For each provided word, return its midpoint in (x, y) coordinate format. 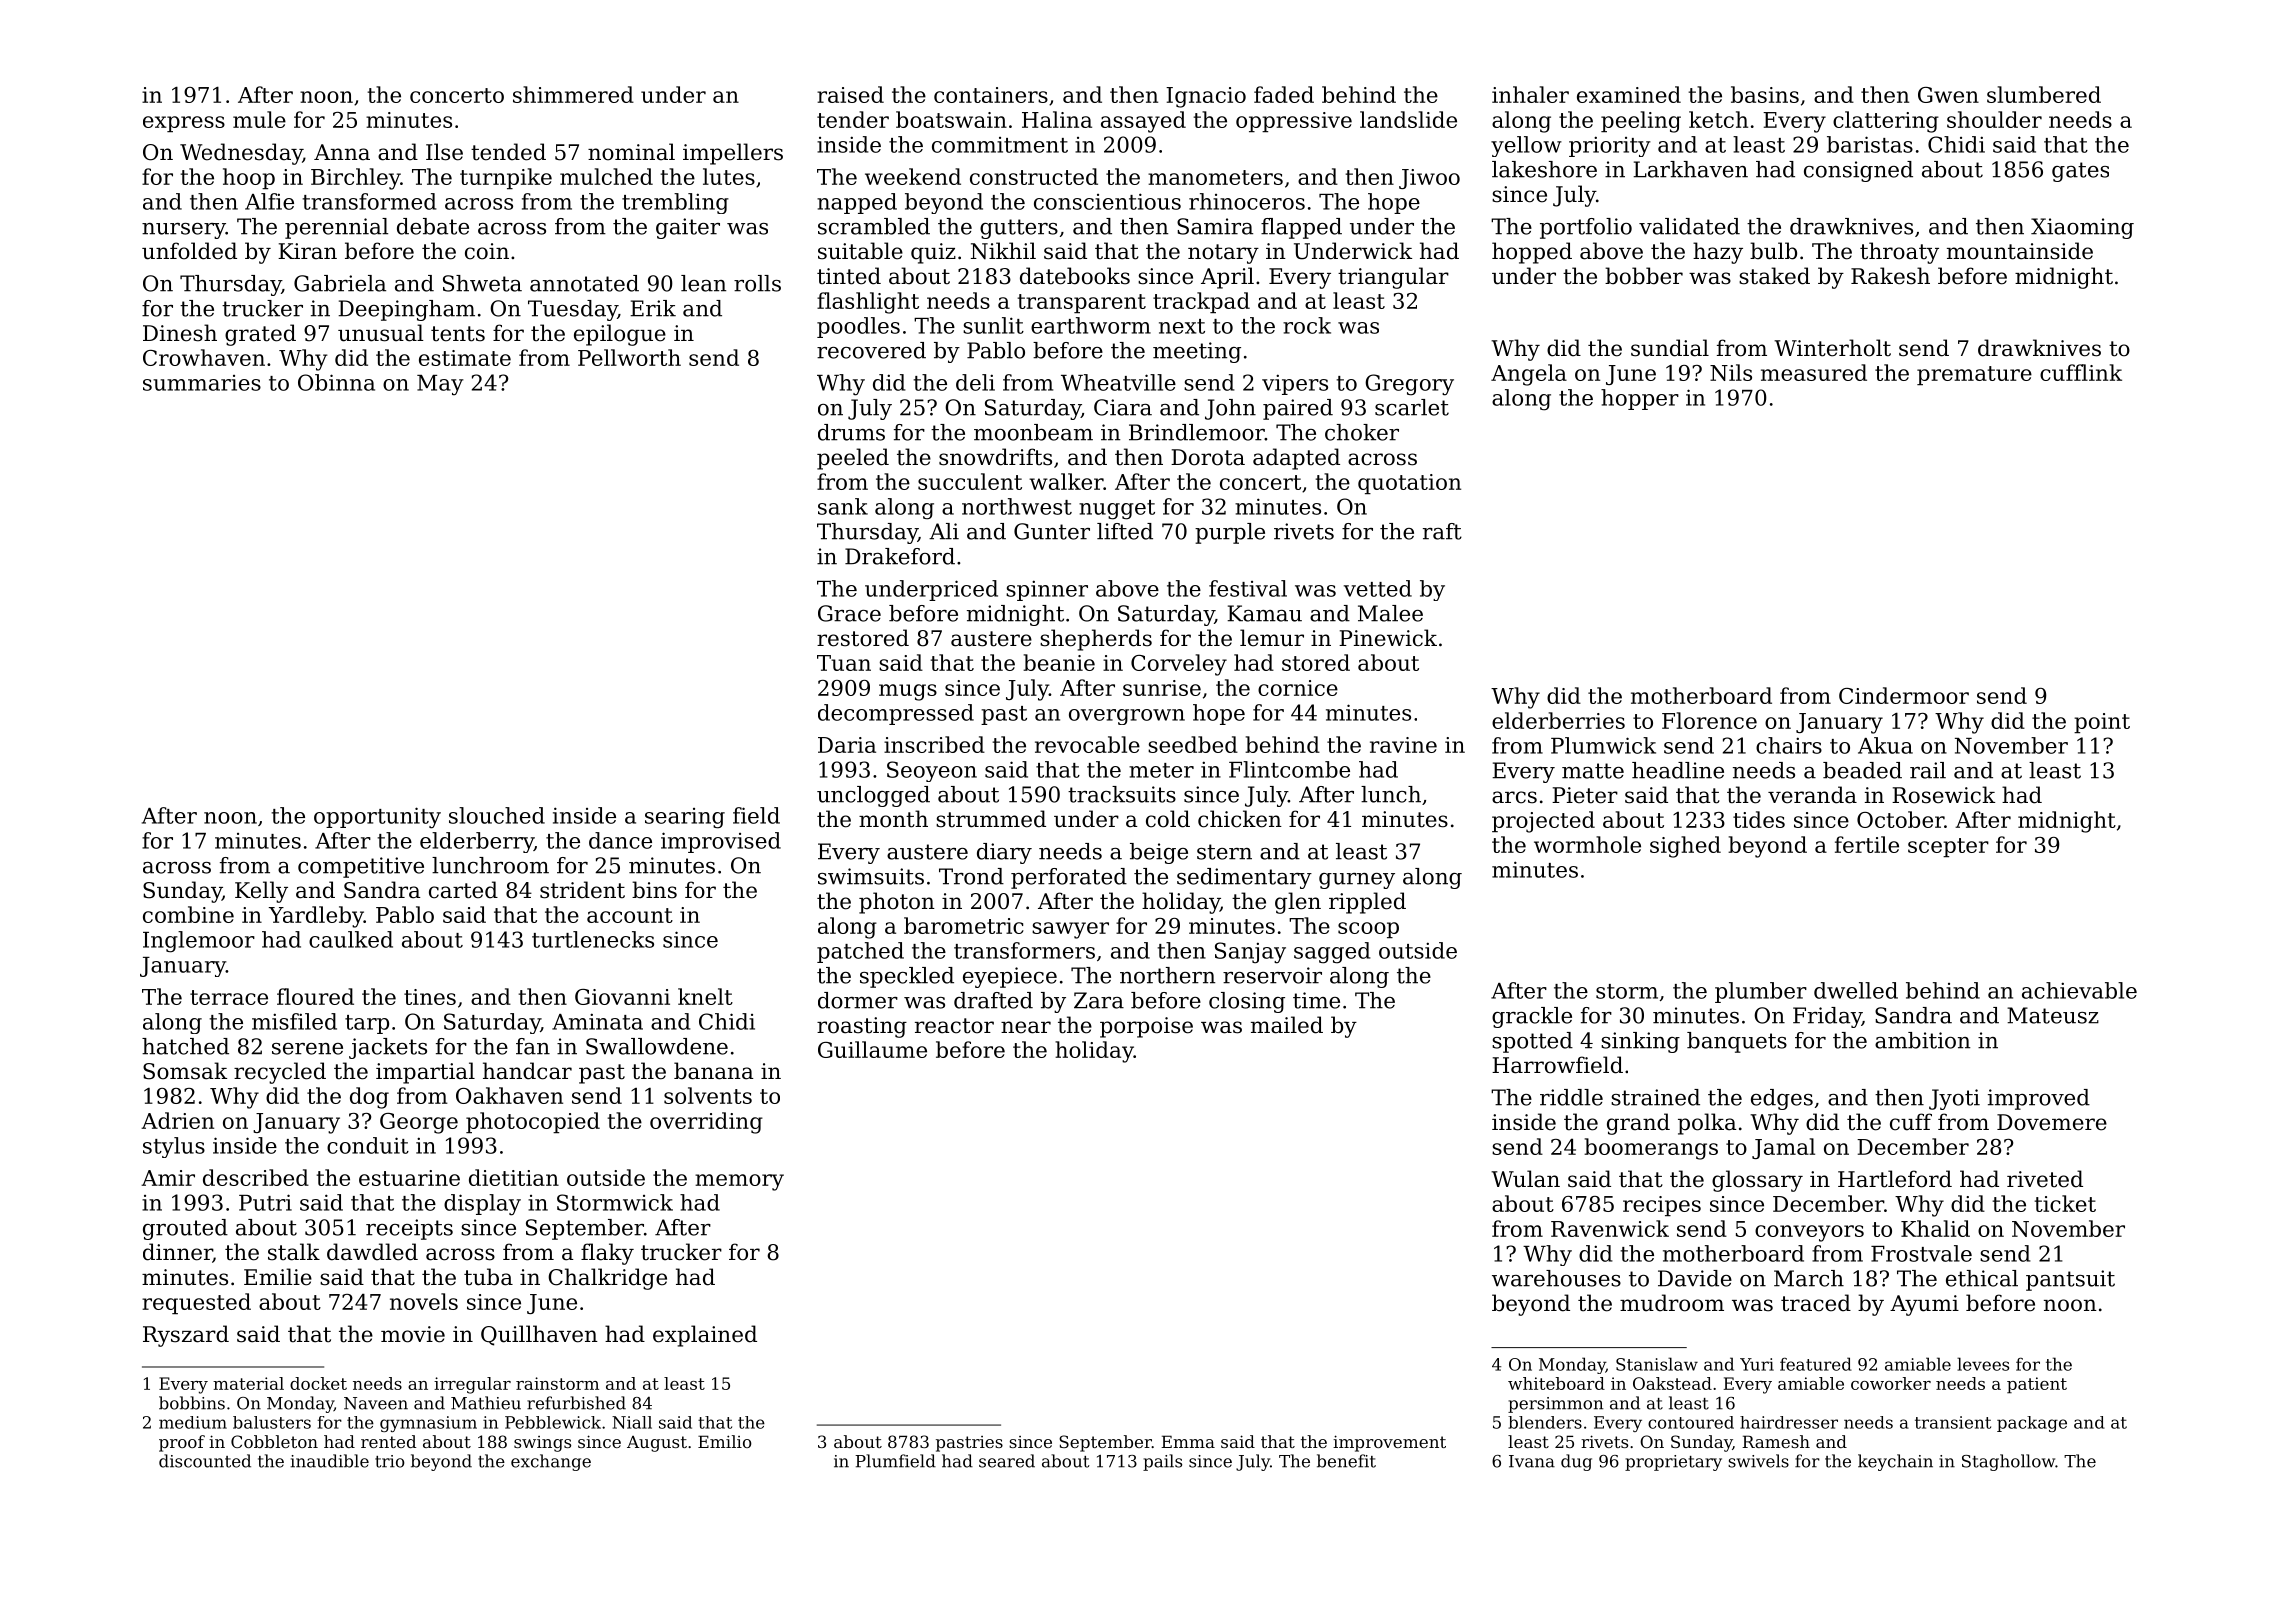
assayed (1143, 122)
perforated (1069, 878)
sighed (1685, 847)
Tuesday (573, 310)
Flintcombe (1289, 769)
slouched (497, 815)
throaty (1899, 253)
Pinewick (1388, 638)
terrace (229, 997)
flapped (1301, 228)
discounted (205, 1461)
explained (705, 1336)
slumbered (2044, 94)
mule (259, 119)
